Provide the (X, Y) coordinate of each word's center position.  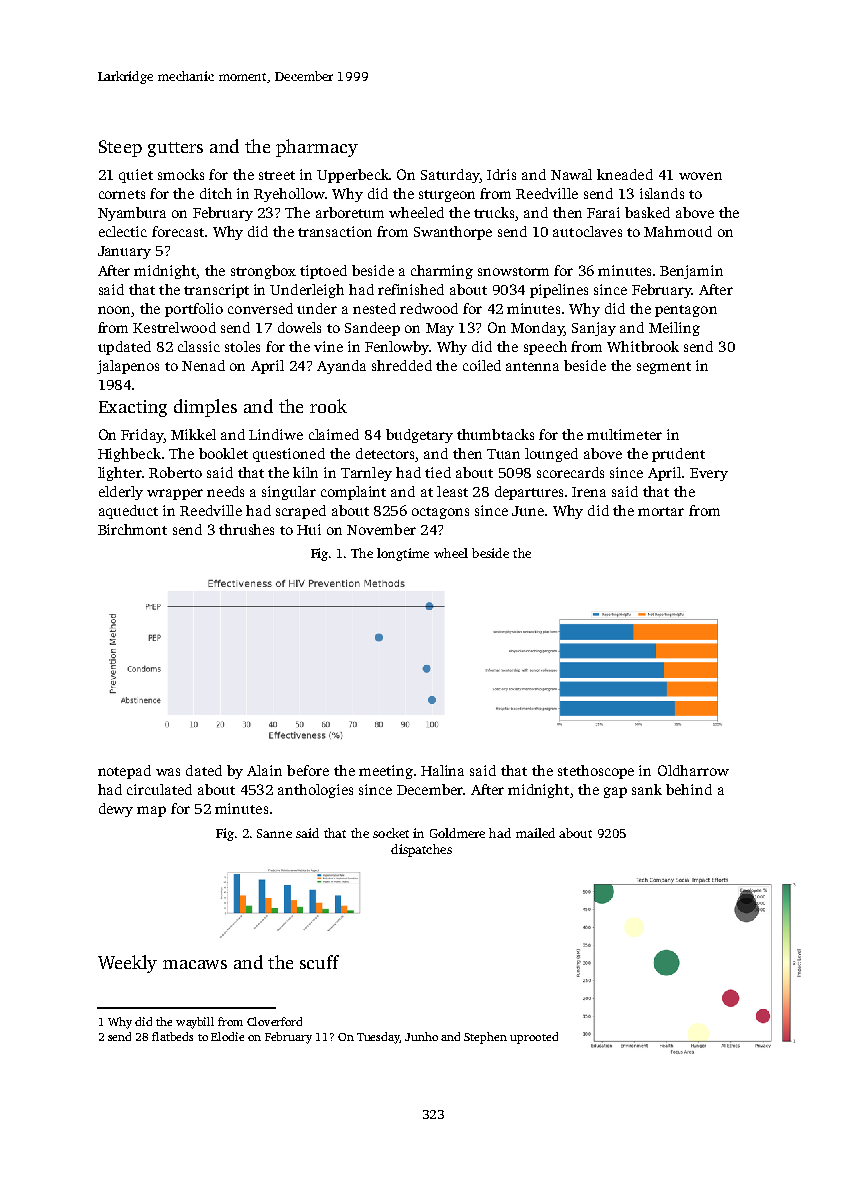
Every (709, 474)
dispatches (421, 850)
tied (438, 472)
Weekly (127, 964)
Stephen (485, 1038)
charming (442, 272)
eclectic (123, 231)
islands (662, 193)
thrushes (246, 529)
